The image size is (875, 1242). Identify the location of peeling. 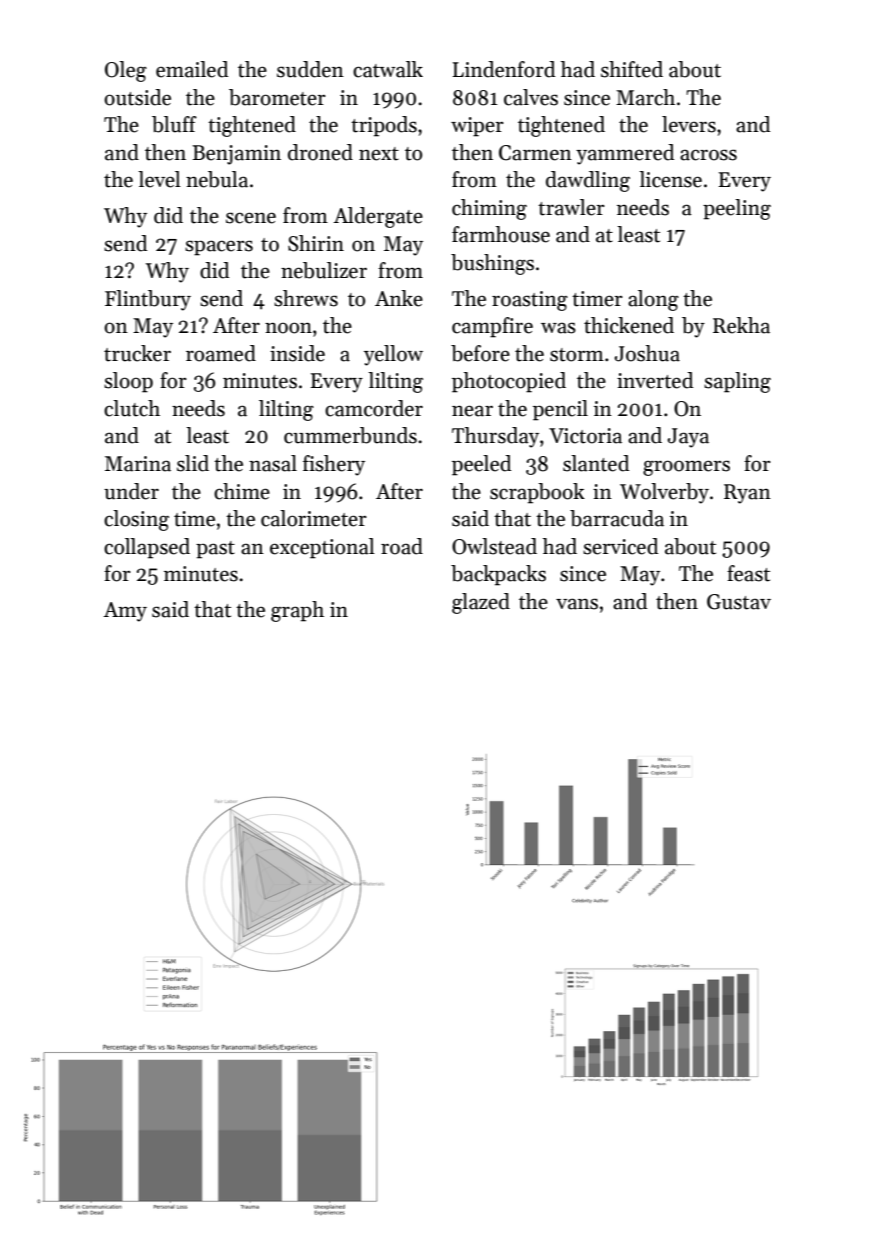
(737, 209).
